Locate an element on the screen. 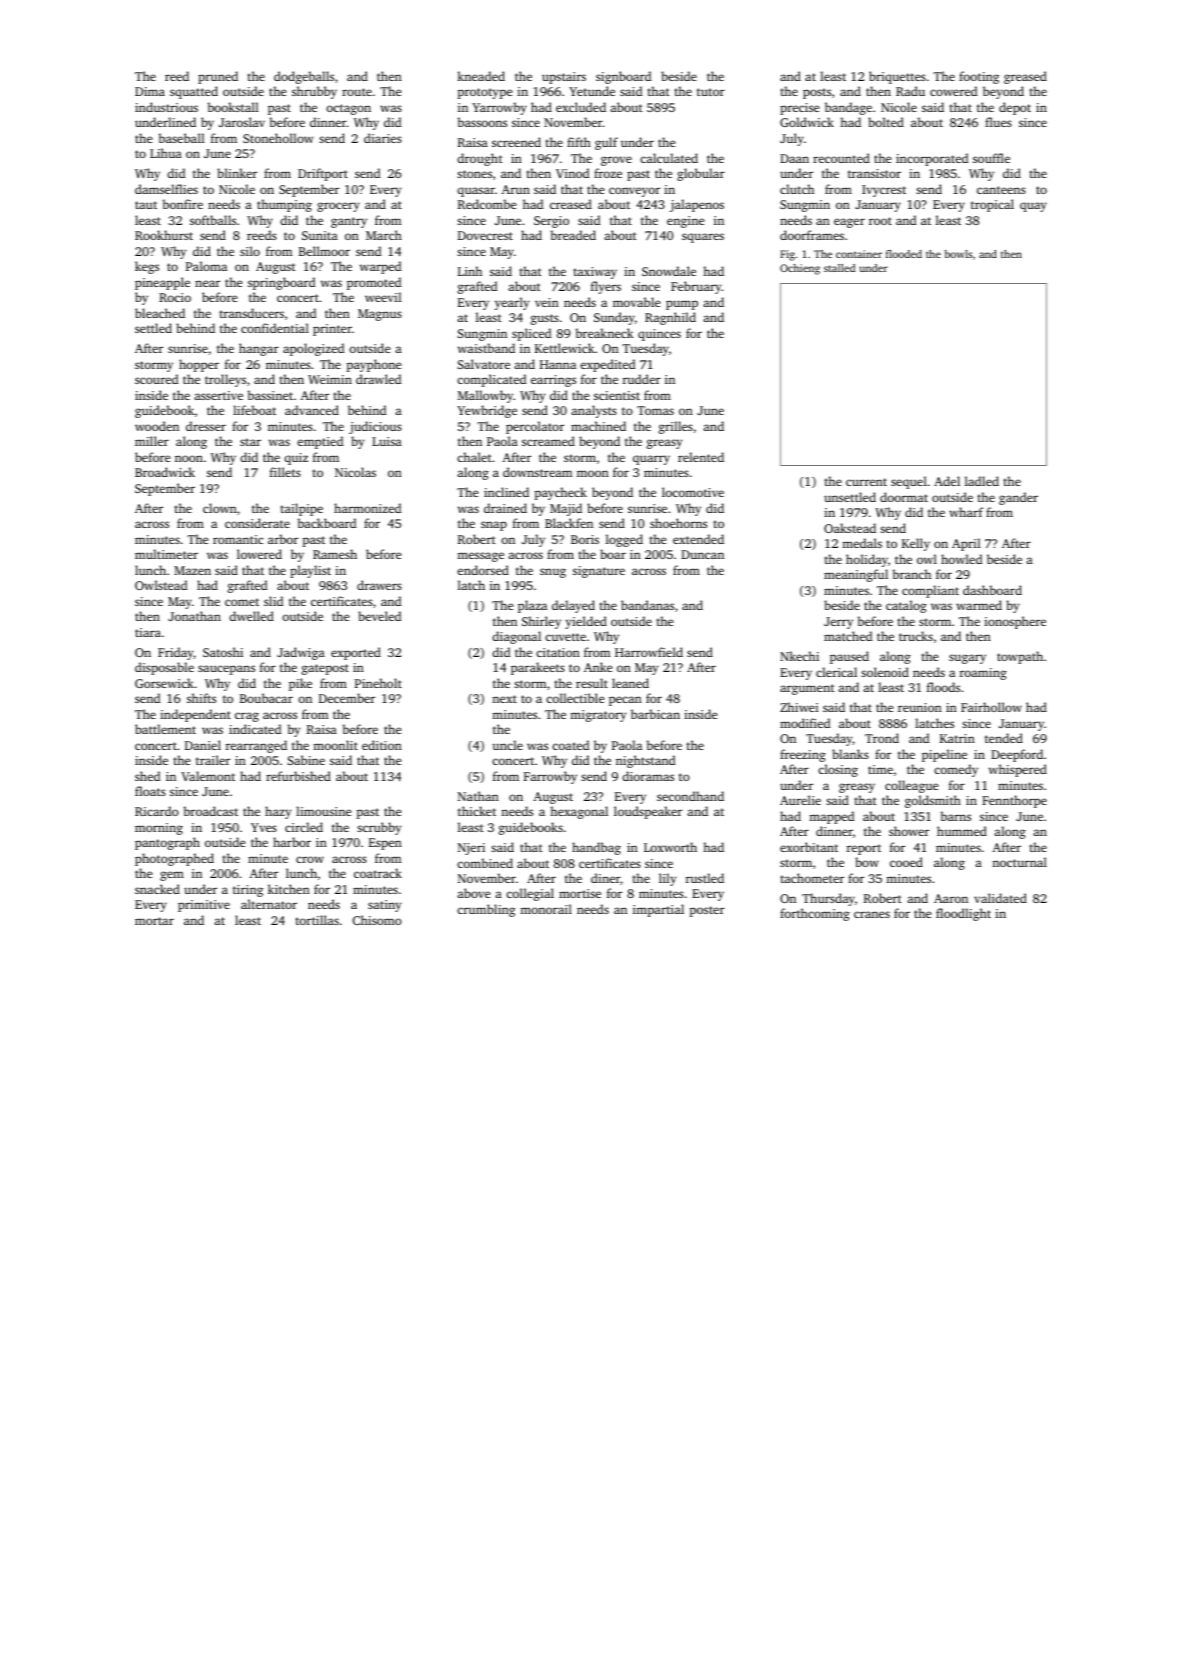 The image size is (1182, 1672). clown is located at coordinates (220, 508).
